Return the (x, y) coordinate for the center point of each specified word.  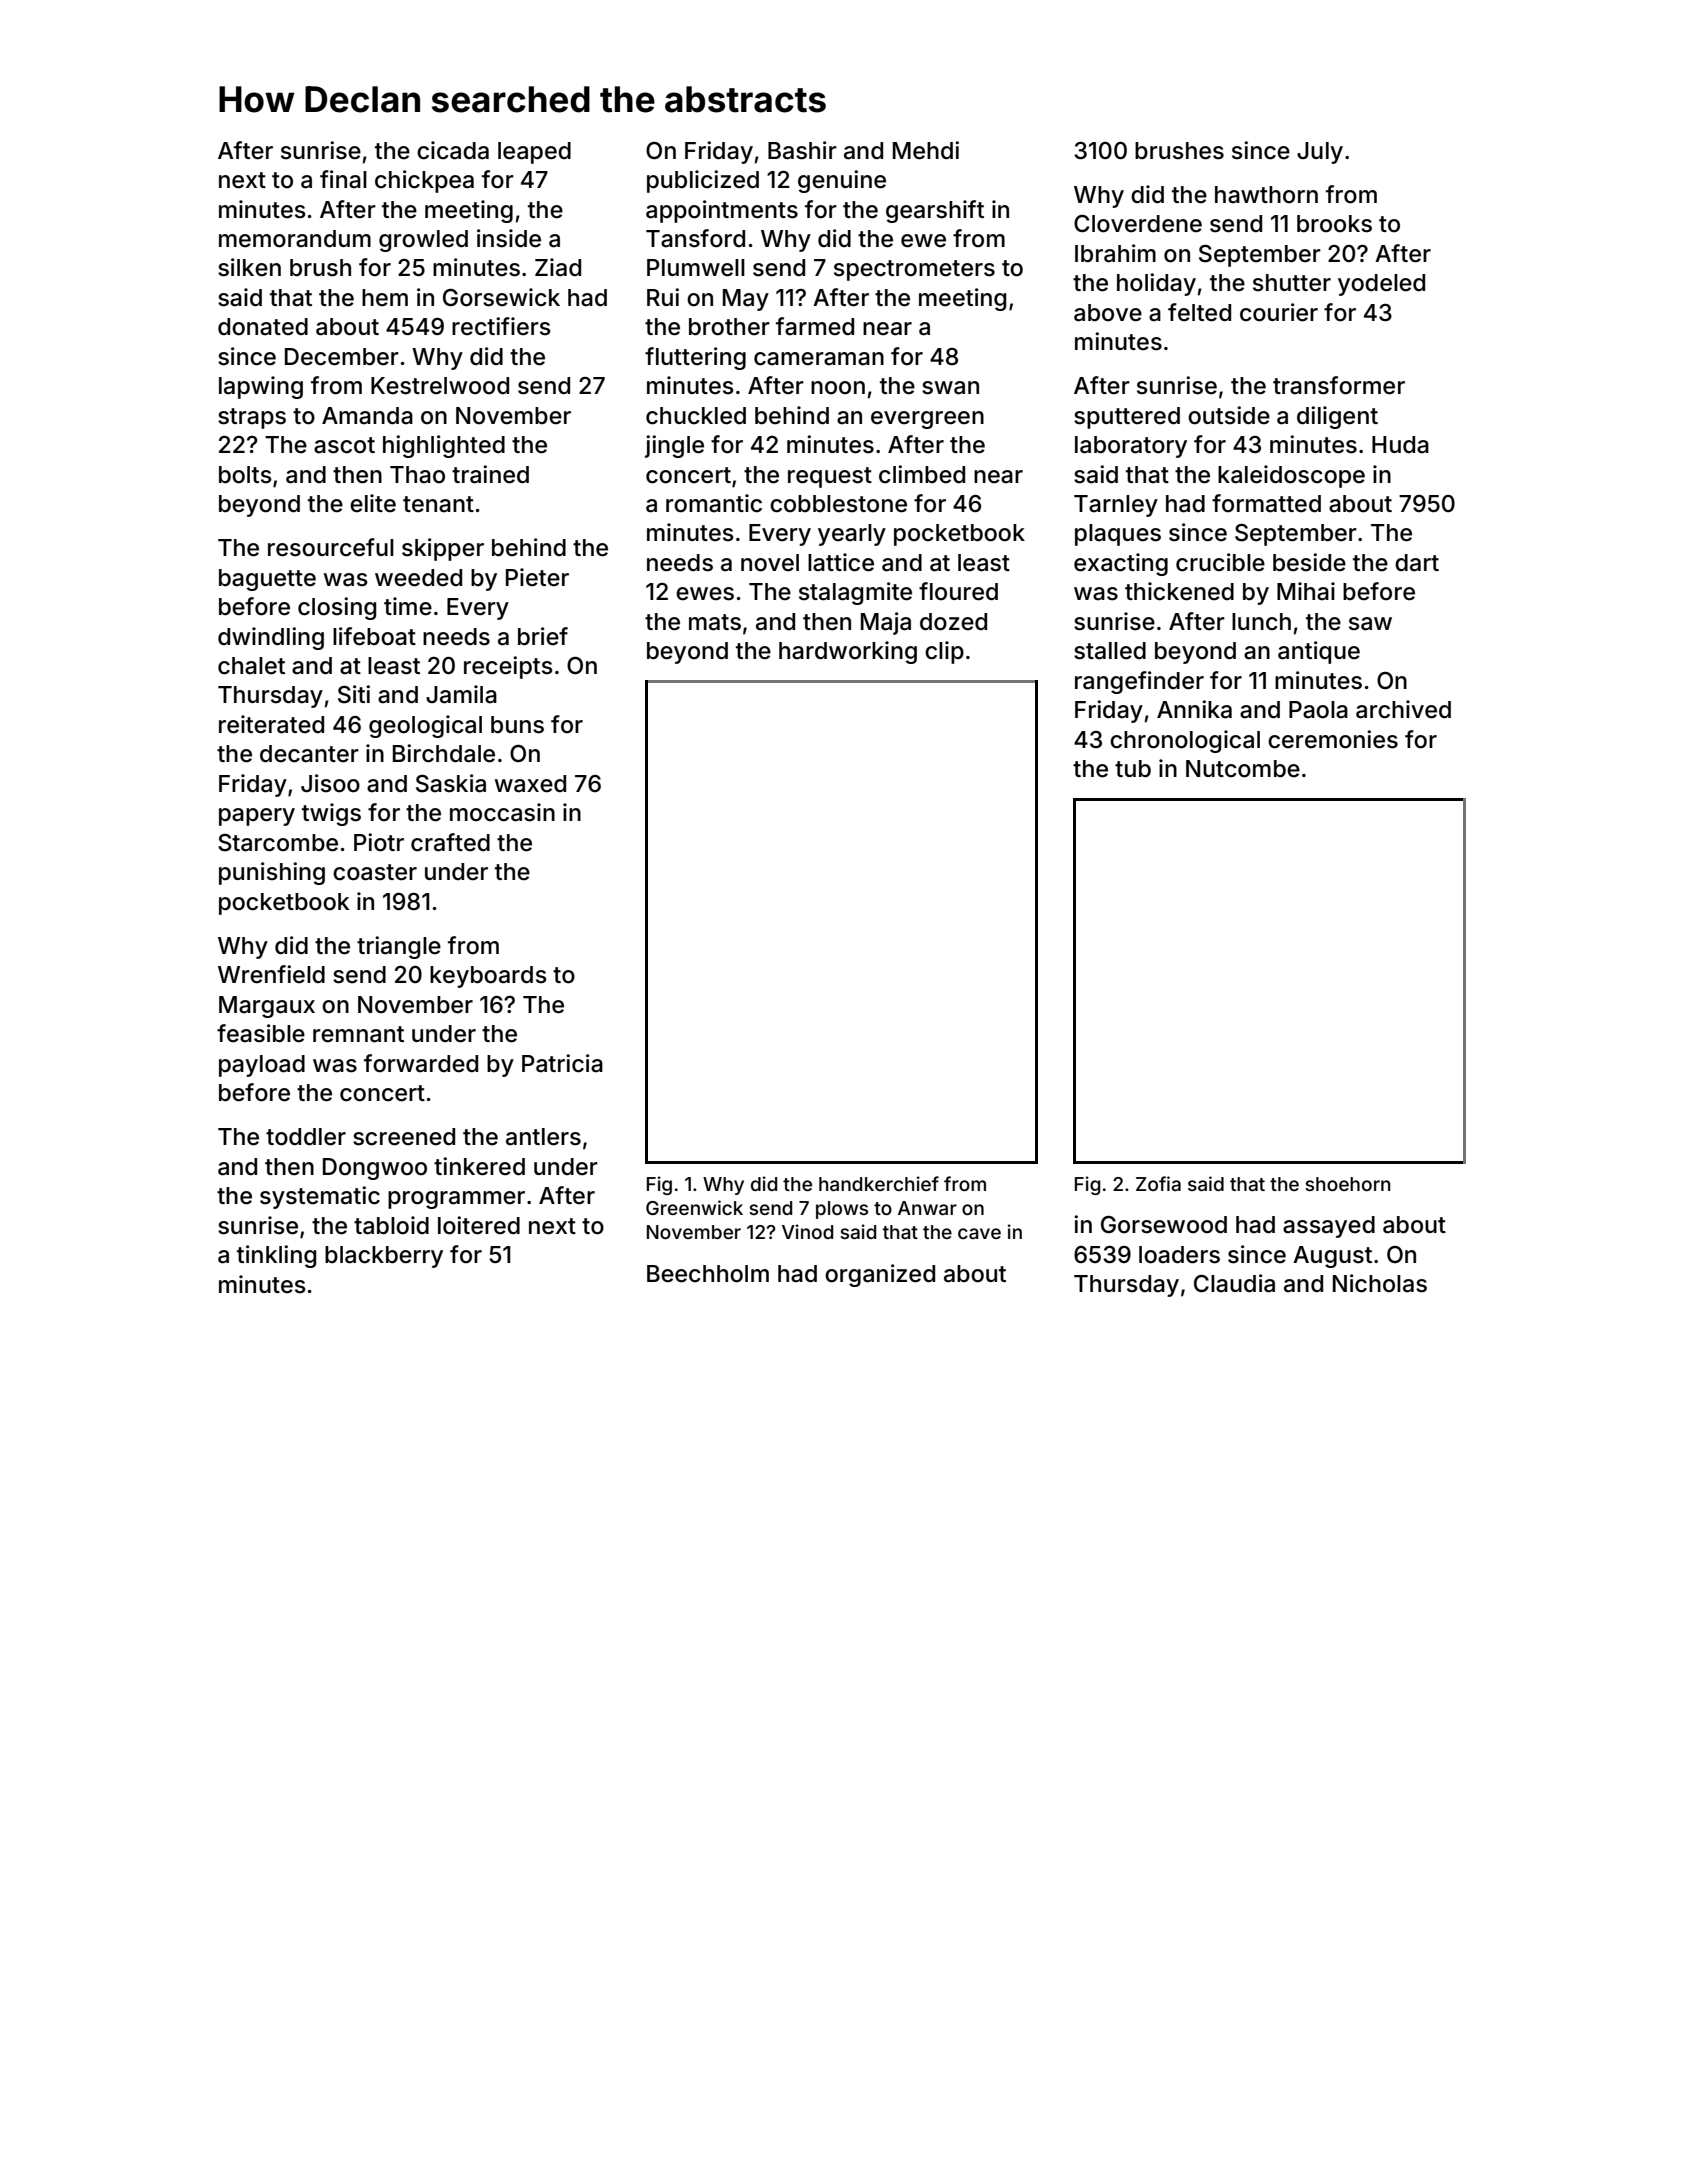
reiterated (271, 724)
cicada (453, 150)
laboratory (1131, 447)
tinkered (479, 1166)
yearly (852, 535)
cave (979, 1233)
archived (1403, 709)
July (1320, 153)
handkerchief (879, 1183)
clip (944, 652)
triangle (399, 947)
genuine (842, 181)
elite (373, 503)
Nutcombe (1243, 769)
